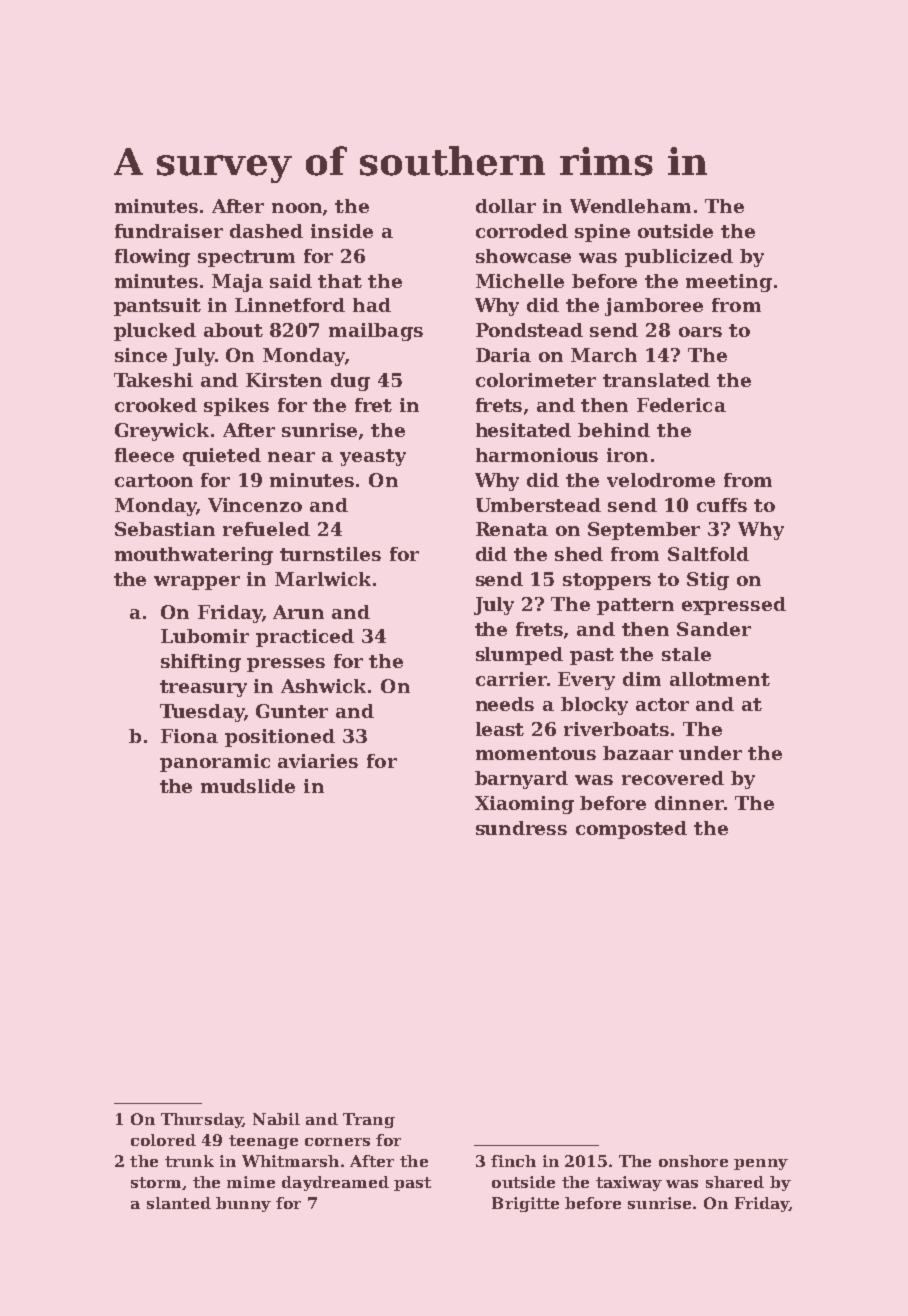  I want to click on dollar, so click(506, 206).
